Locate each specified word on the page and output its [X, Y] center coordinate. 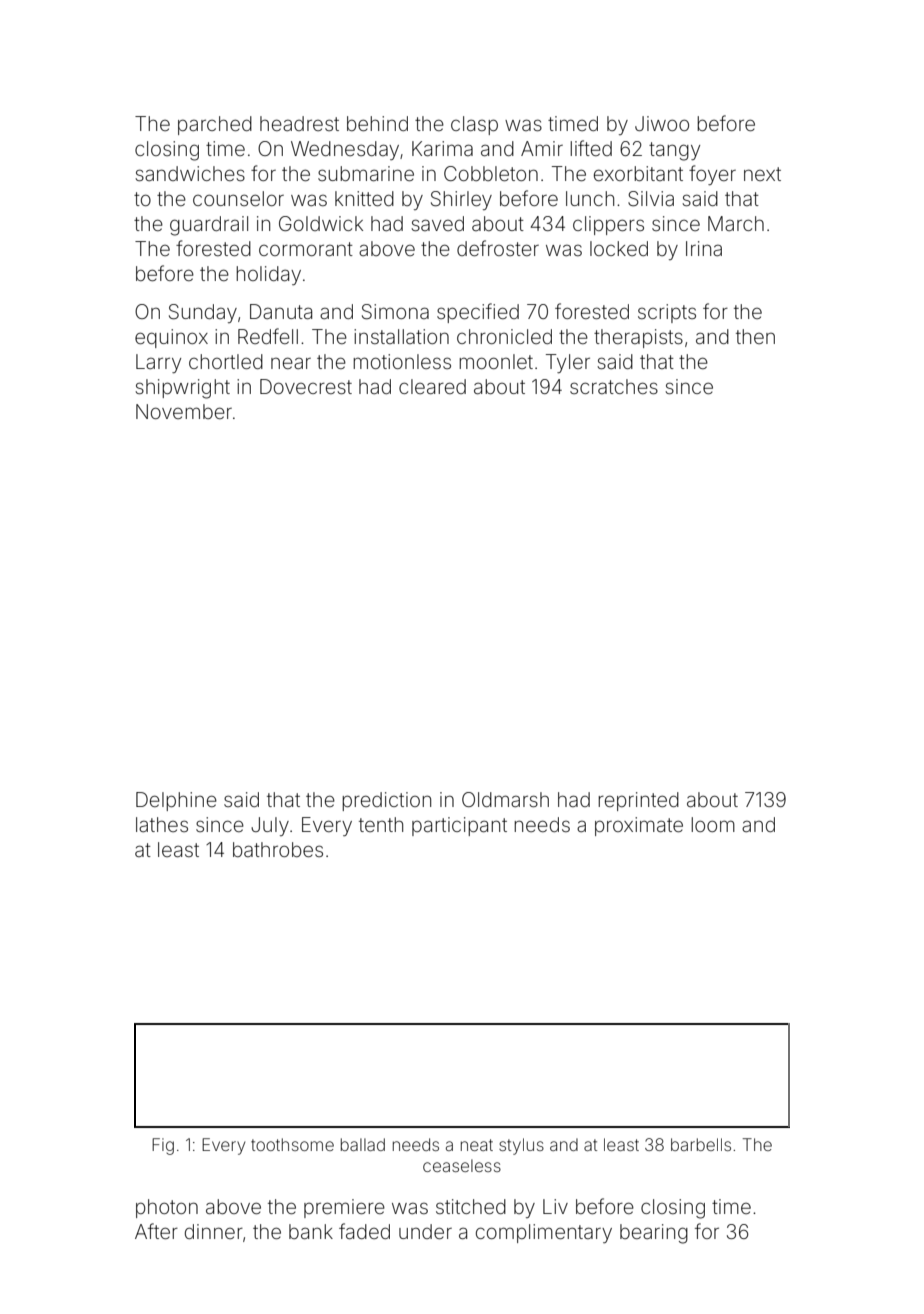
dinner [214, 1231]
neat [477, 1145]
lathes [162, 824]
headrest [299, 123]
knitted [364, 198]
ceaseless [462, 1165]
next [762, 174]
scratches [614, 386]
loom [713, 824]
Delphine [176, 801]
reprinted [638, 801]
